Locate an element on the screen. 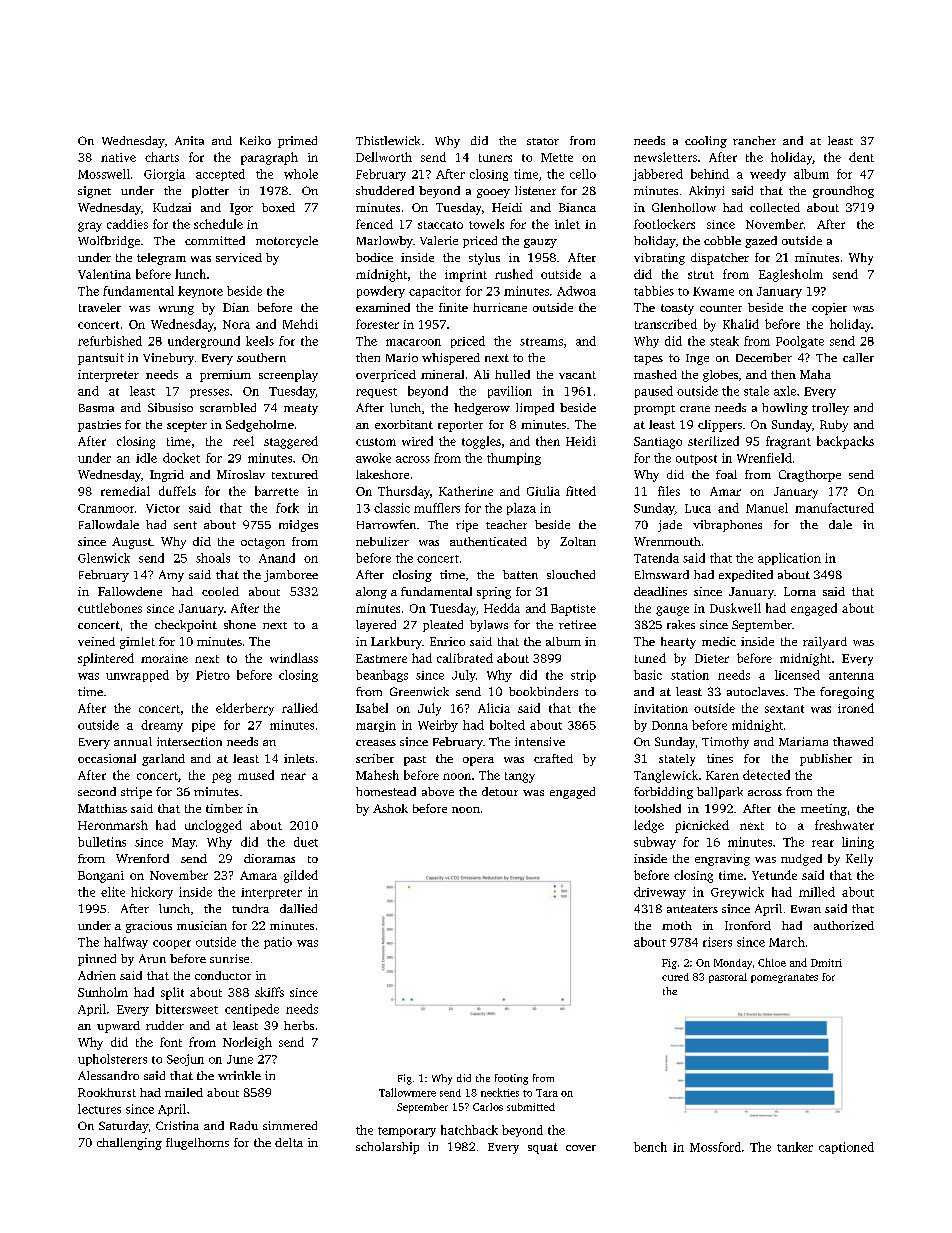 The width and height of the screenshot is (952, 1233). Duskwell is located at coordinates (735, 608).
